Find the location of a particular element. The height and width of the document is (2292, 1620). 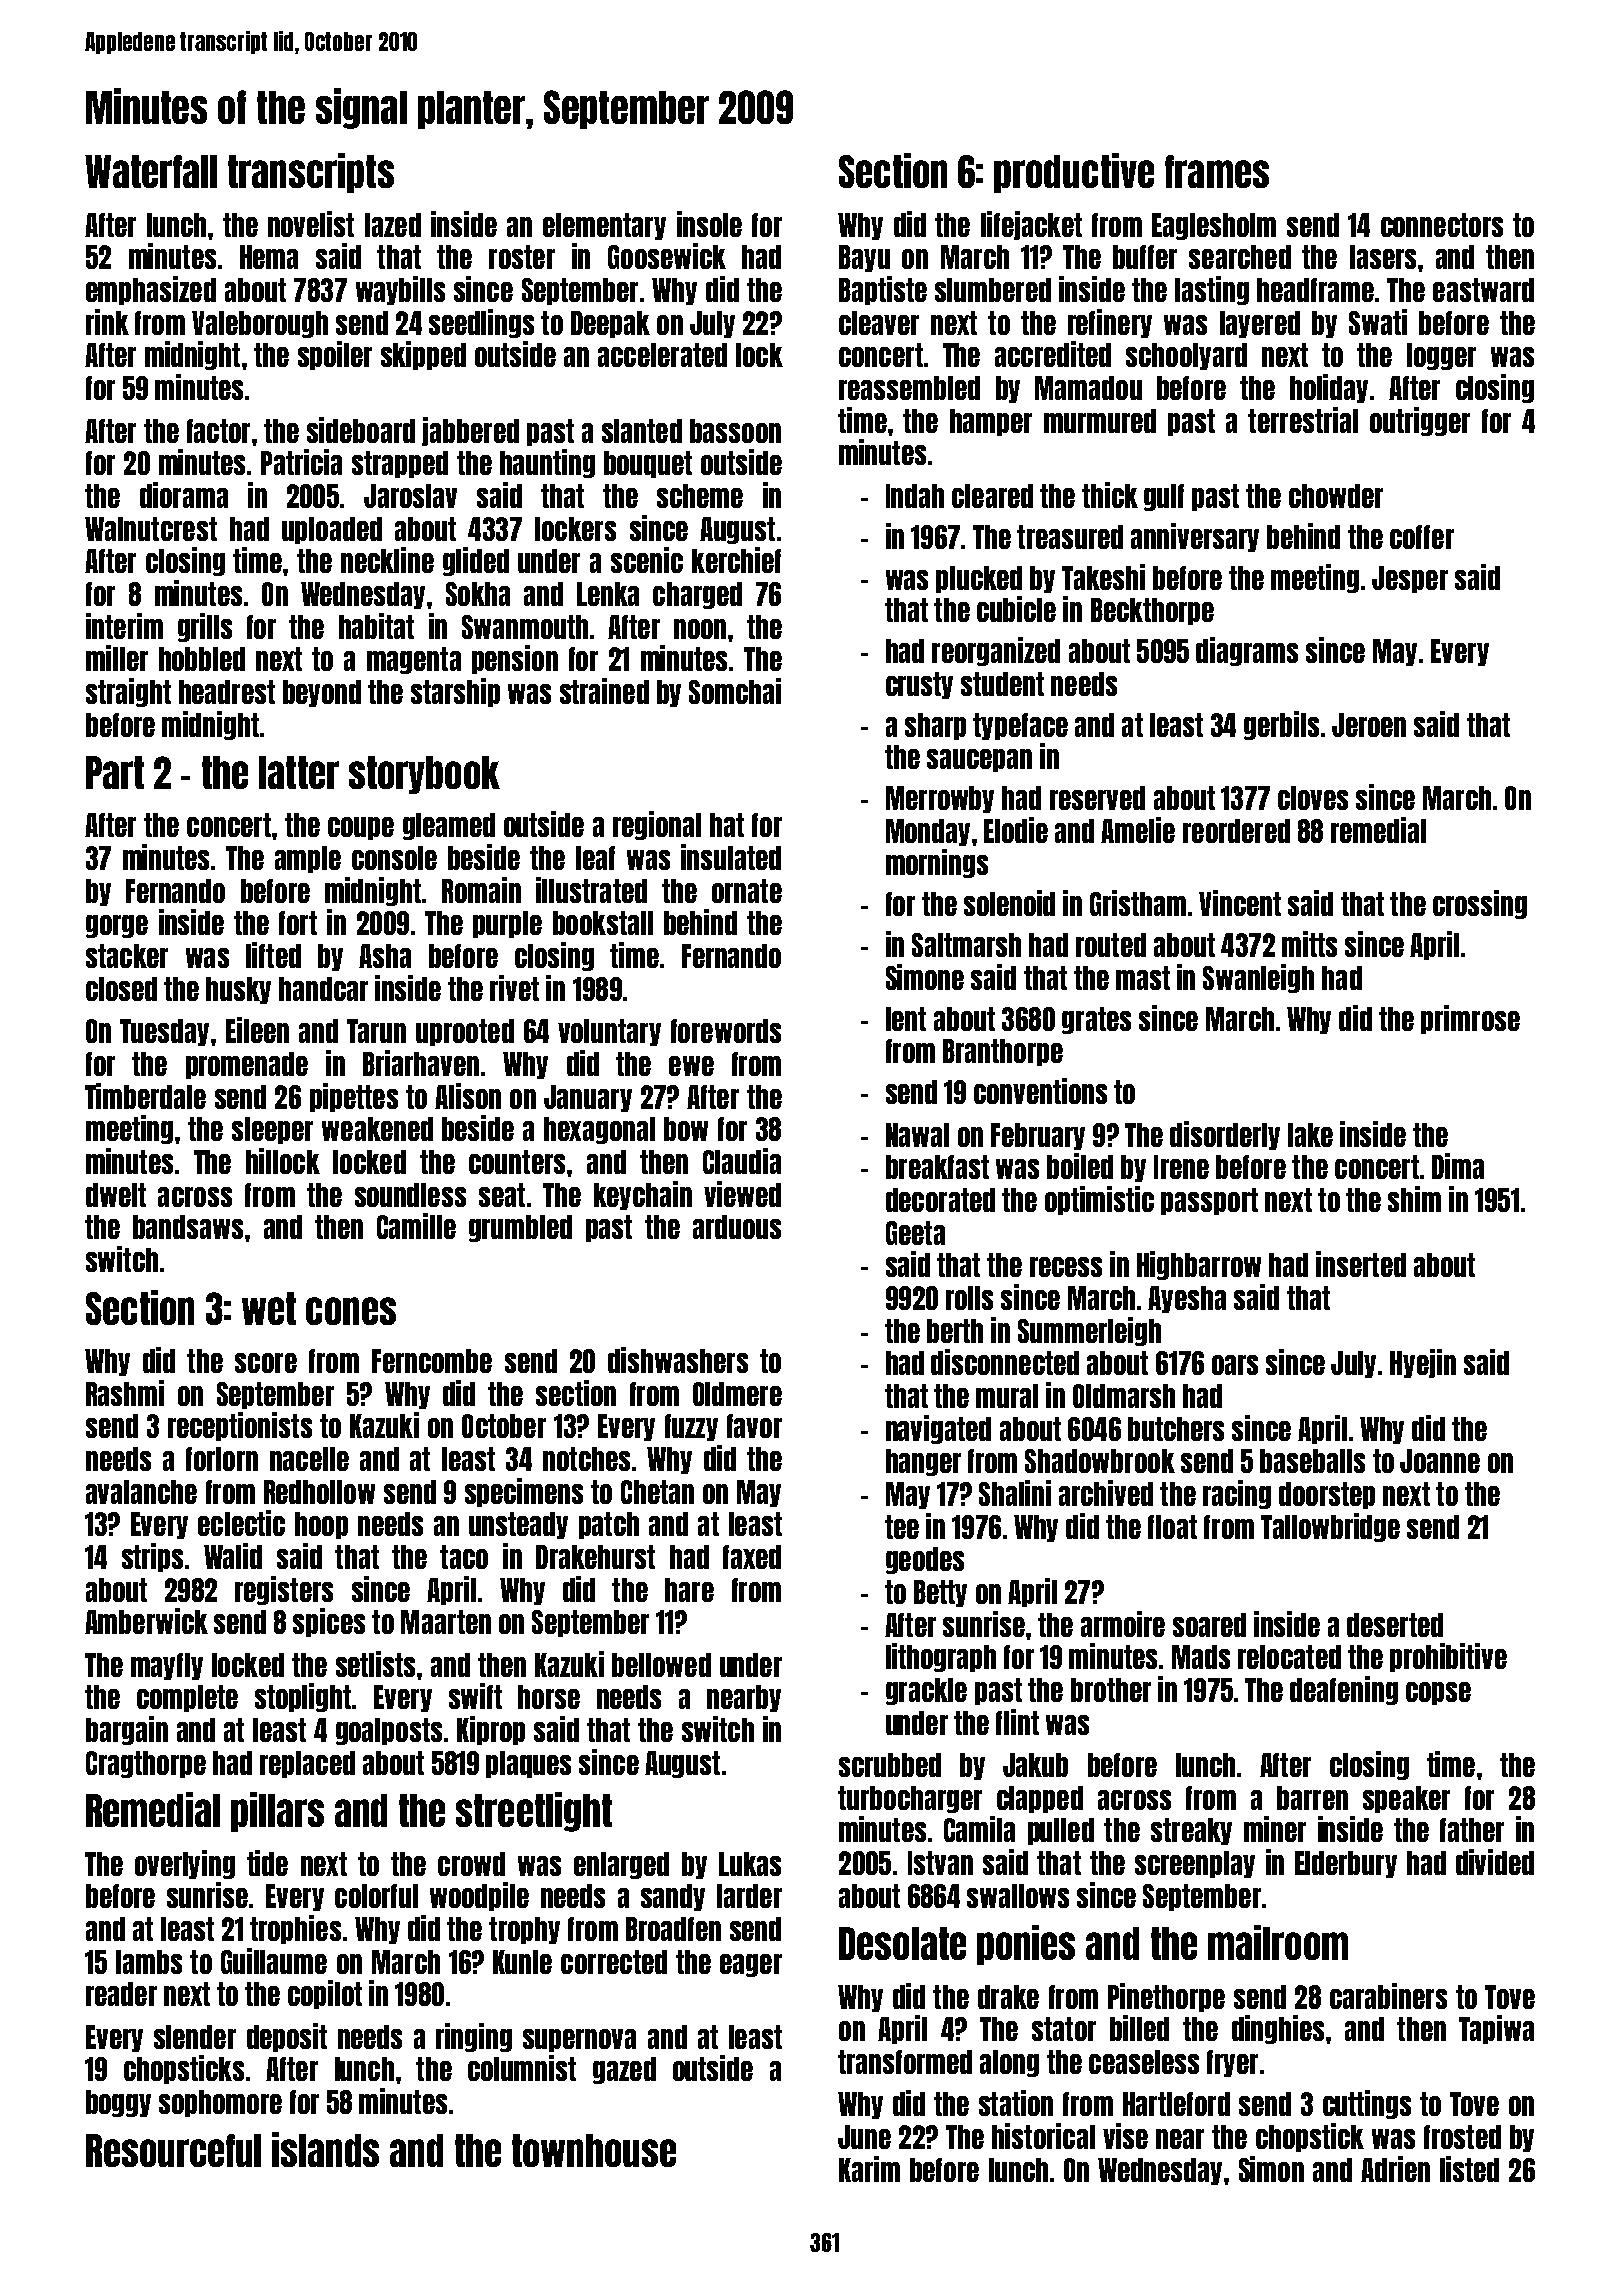

Amberwick is located at coordinates (146, 1621).
